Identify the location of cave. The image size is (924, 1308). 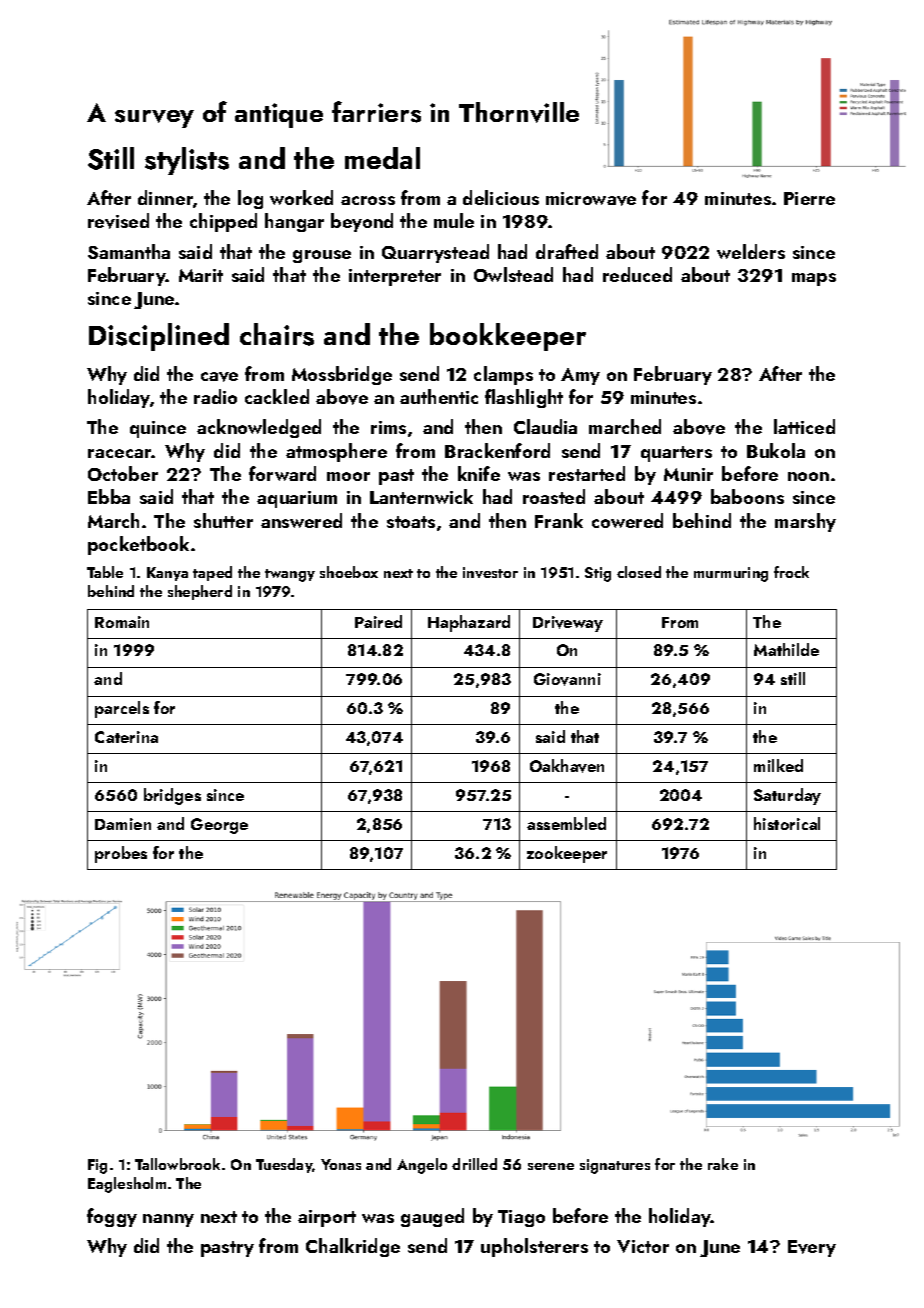
(219, 377).
